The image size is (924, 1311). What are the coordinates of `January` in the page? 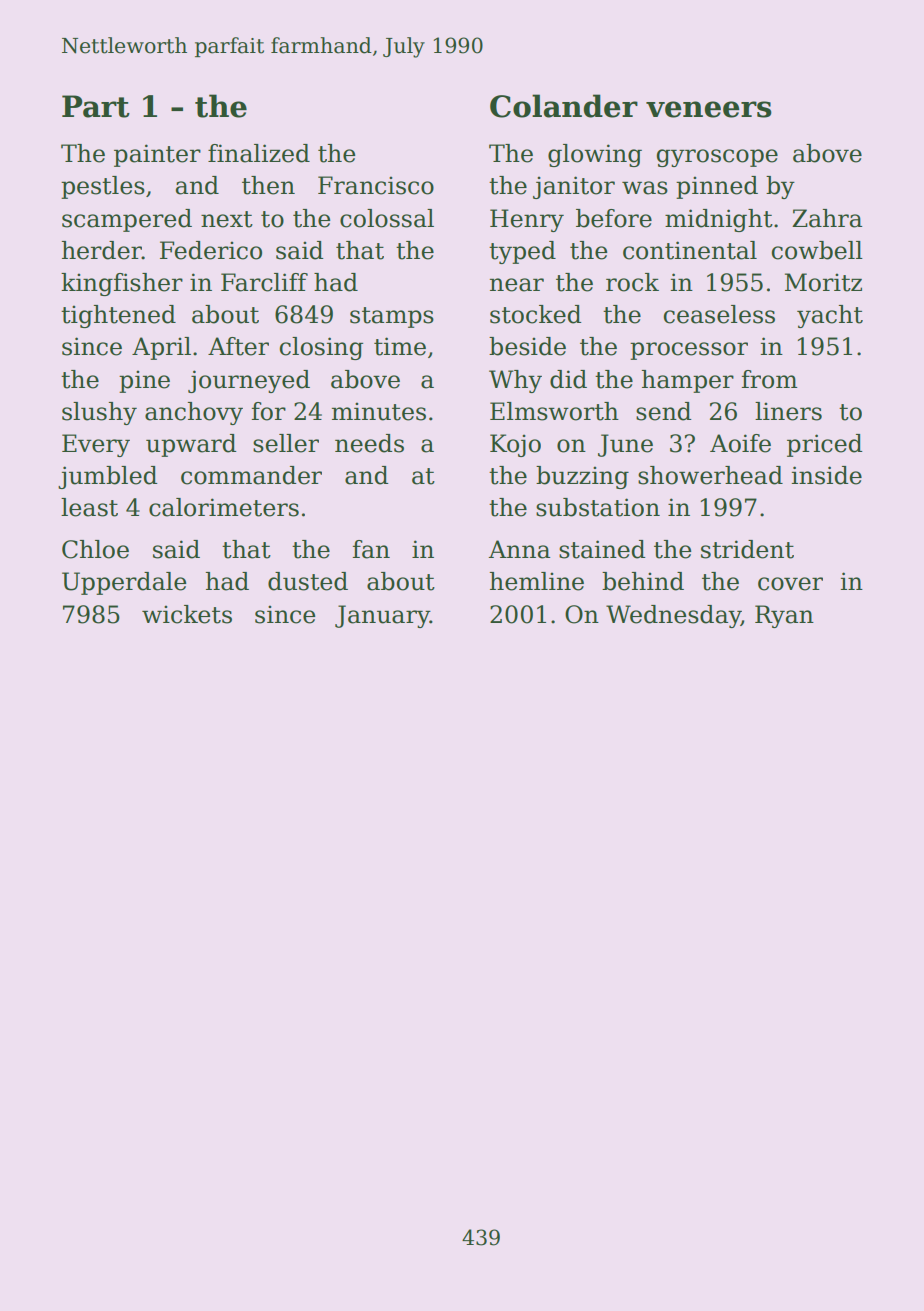 It's located at (382, 616).
